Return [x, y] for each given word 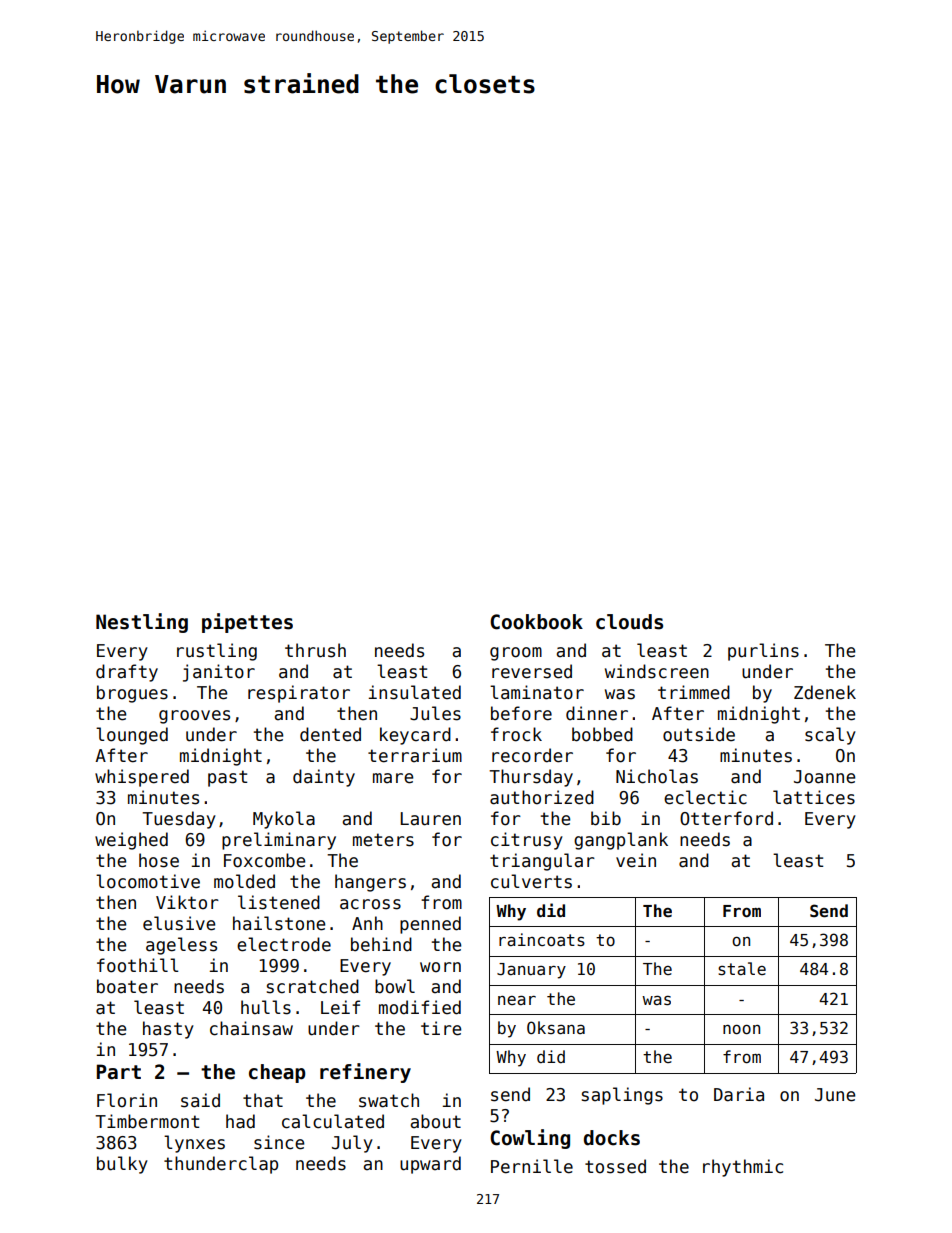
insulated [415, 692]
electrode [284, 944]
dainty [324, 778]
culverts [531, 881]
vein [636, 860]
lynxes [194, 1144]
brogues [132, 694]
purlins [763, 652]
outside [699, 734]
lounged [132, 736]
